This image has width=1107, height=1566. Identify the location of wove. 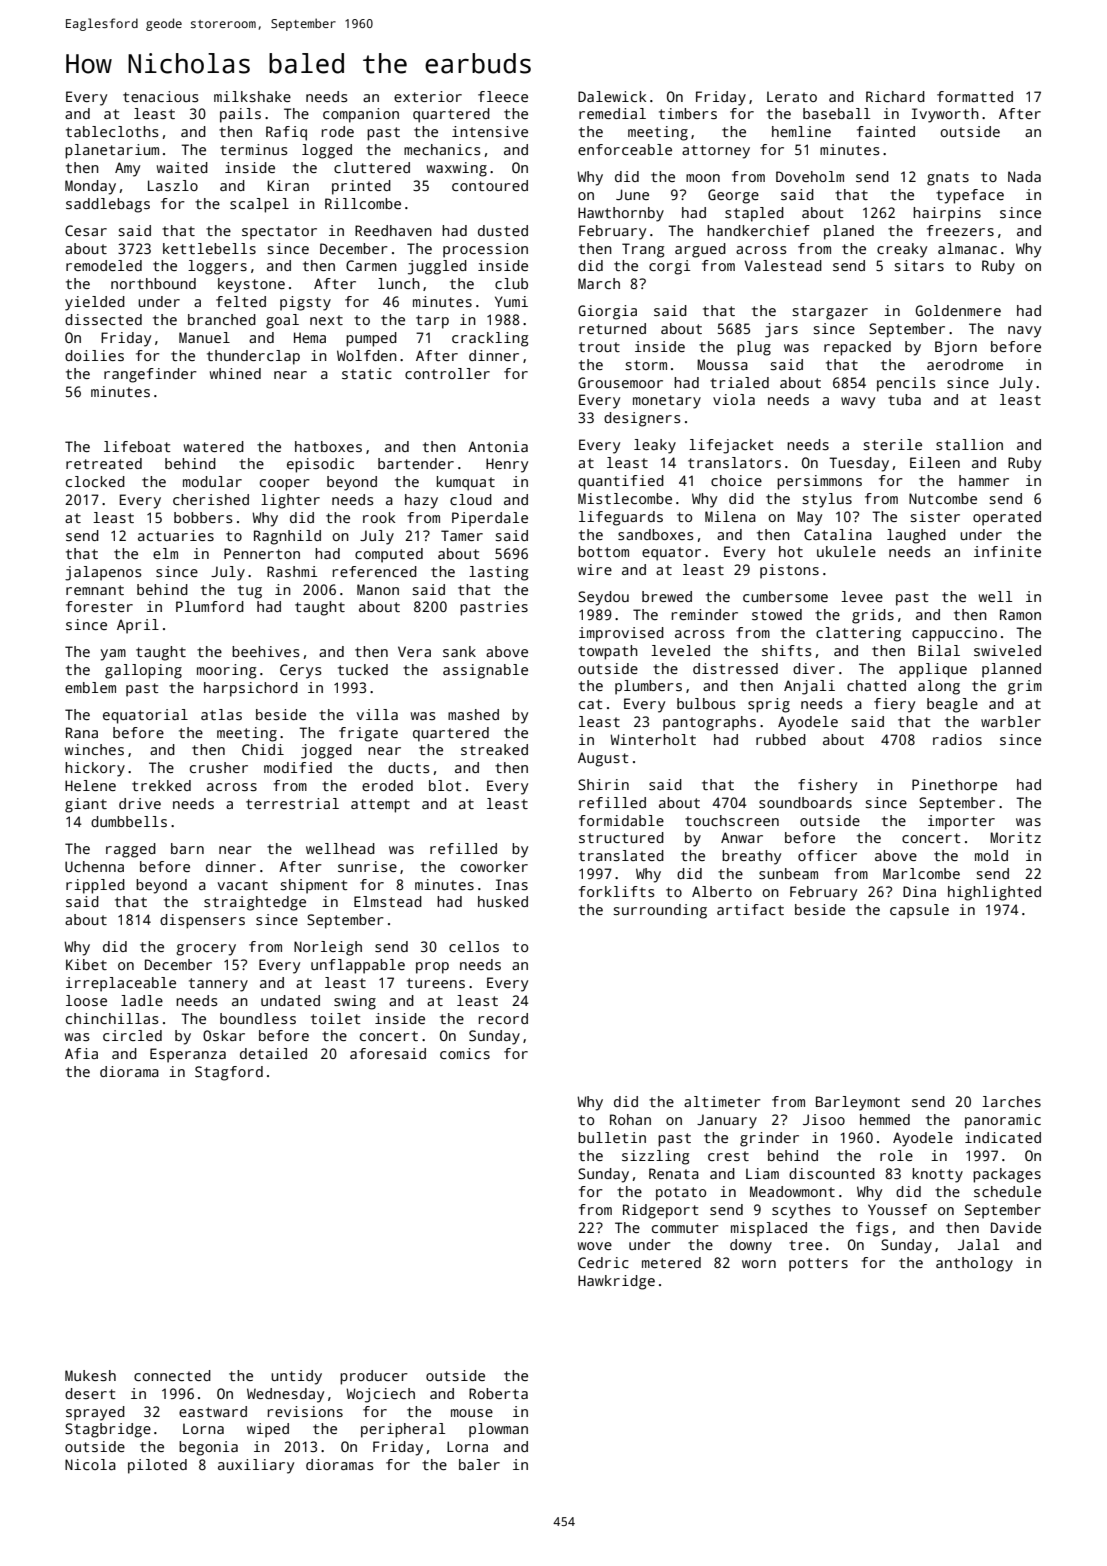
(595, 1246).
